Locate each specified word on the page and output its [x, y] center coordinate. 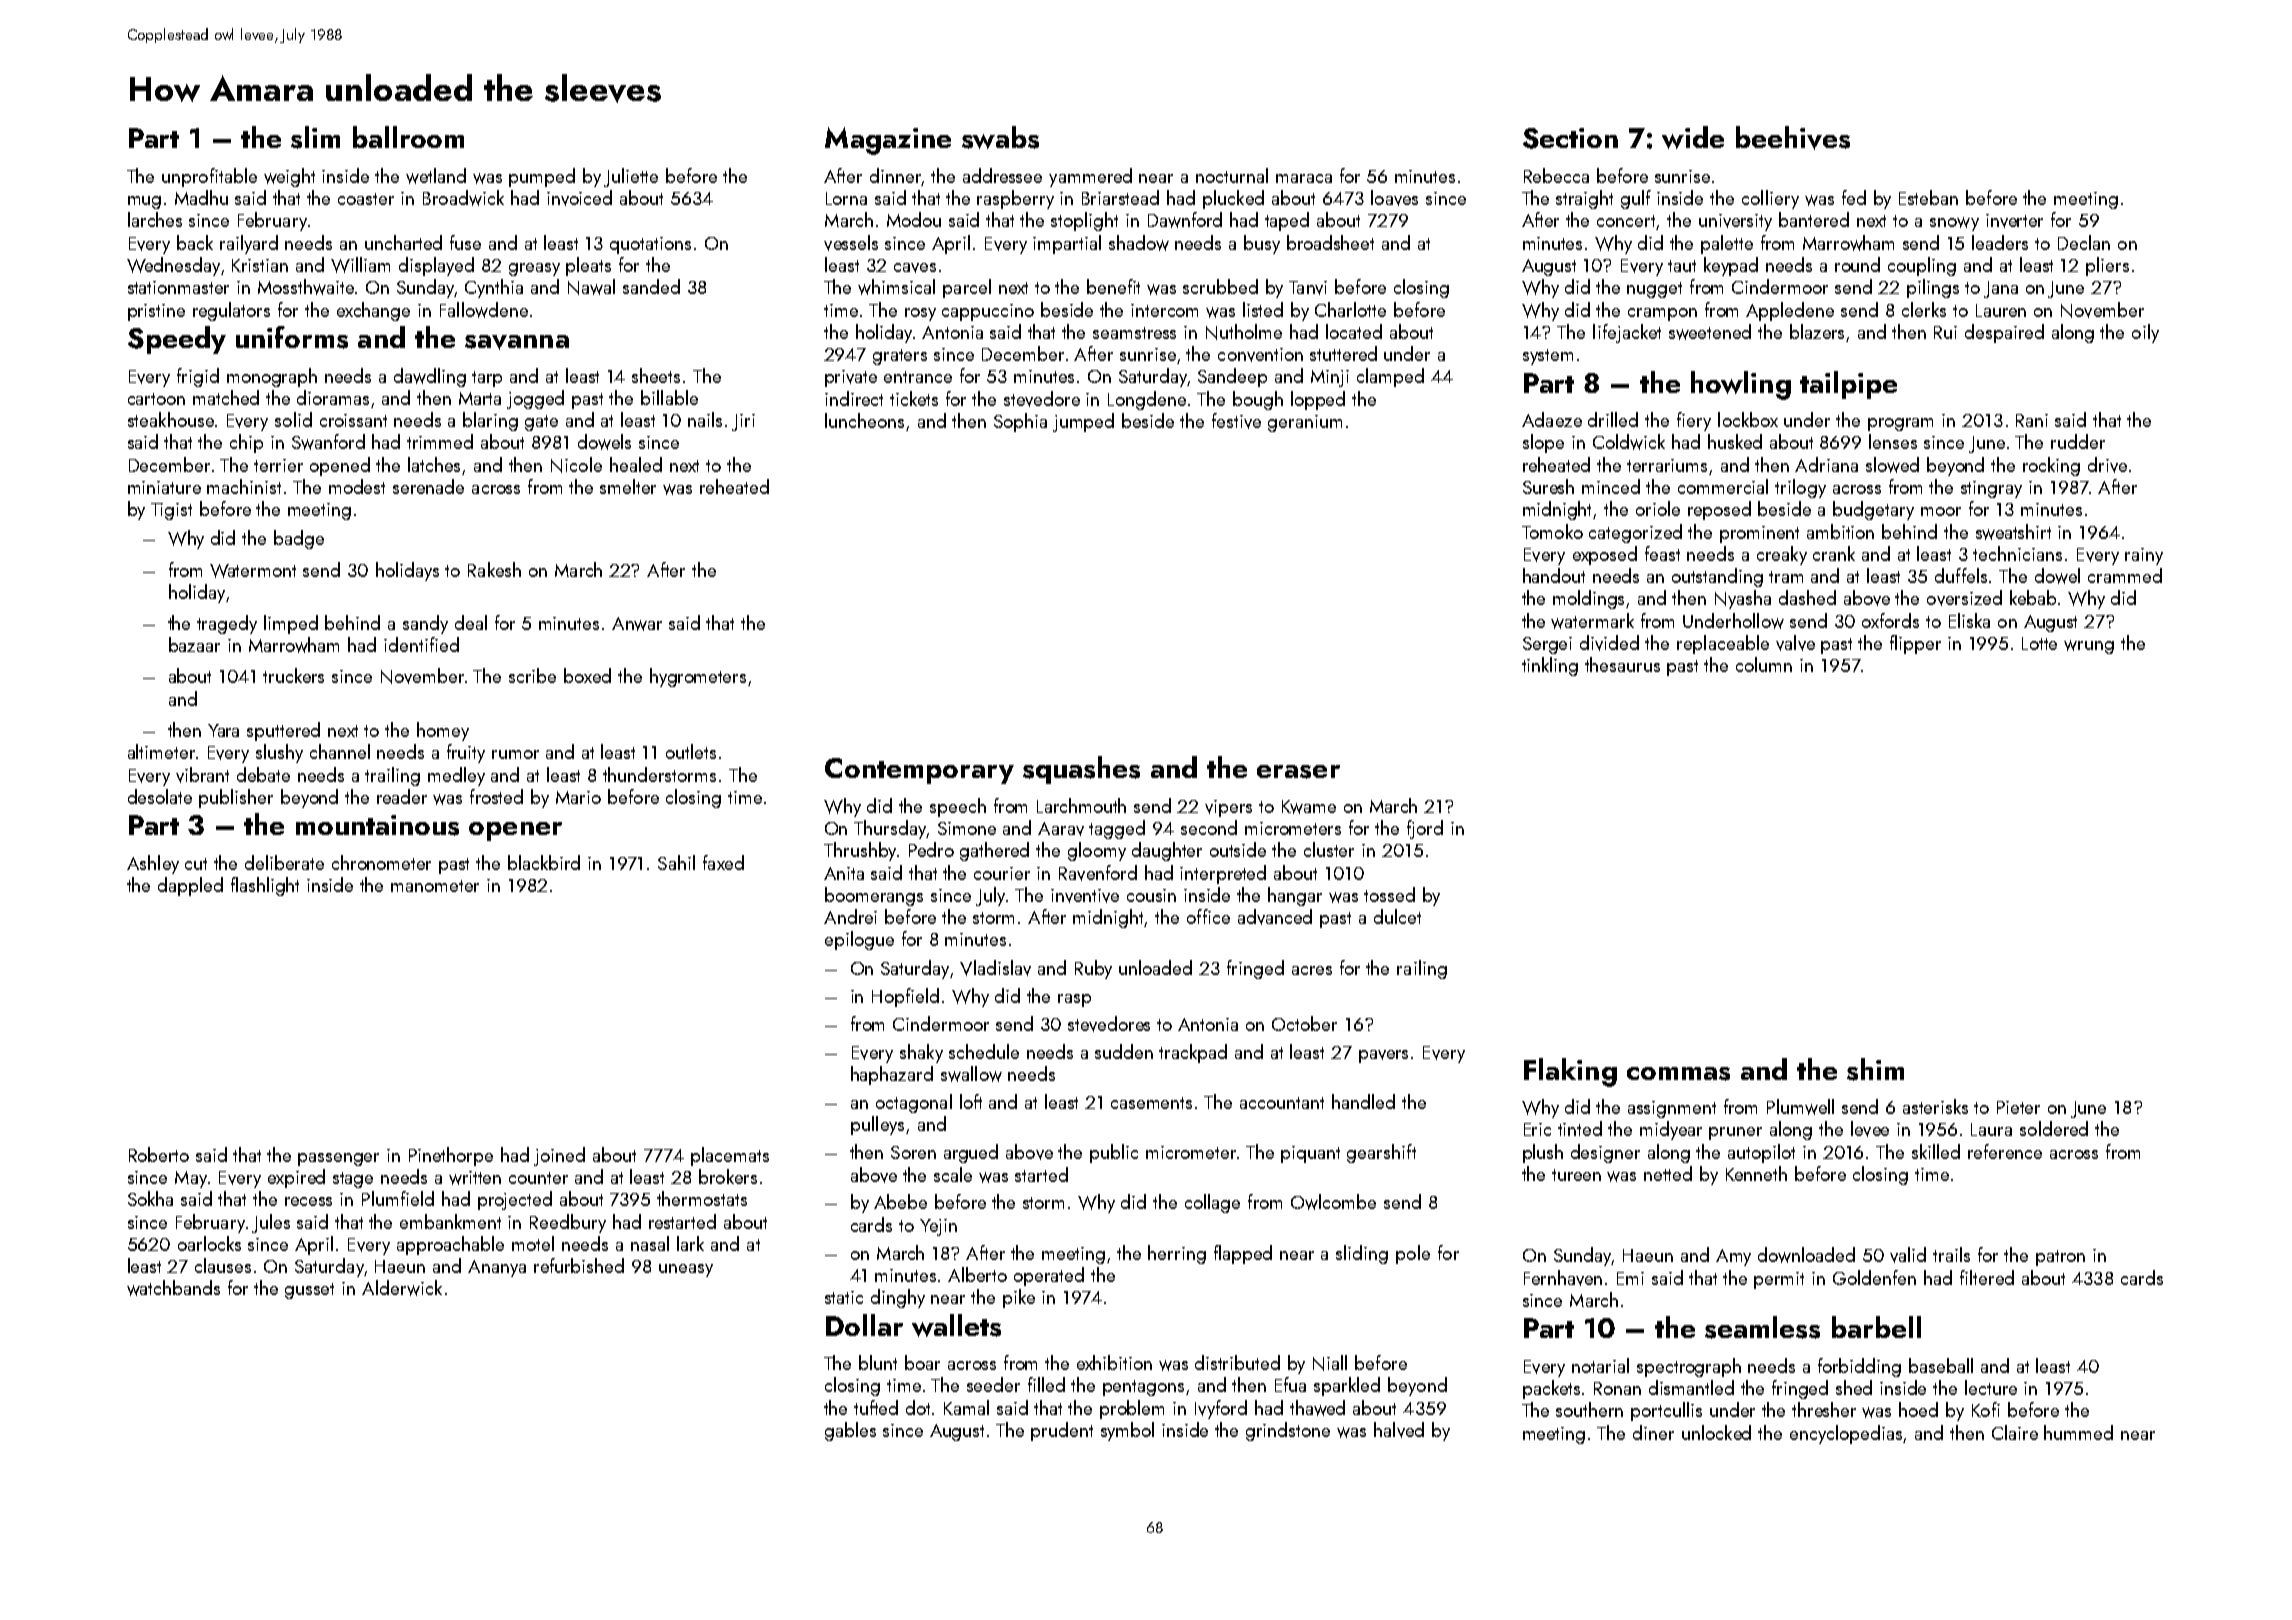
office [1208, 916]
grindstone [1288, 1431]
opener [515, 831]
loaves [1394, 198]
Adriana [1826, 464]
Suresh [1548, 486]
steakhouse [171, 419]
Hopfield [905, 997]
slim [315, 137]
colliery [1770, 199]
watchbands [173, 1288]
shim [1875, 1069]
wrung [2089, 647]
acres [1312, 970]
